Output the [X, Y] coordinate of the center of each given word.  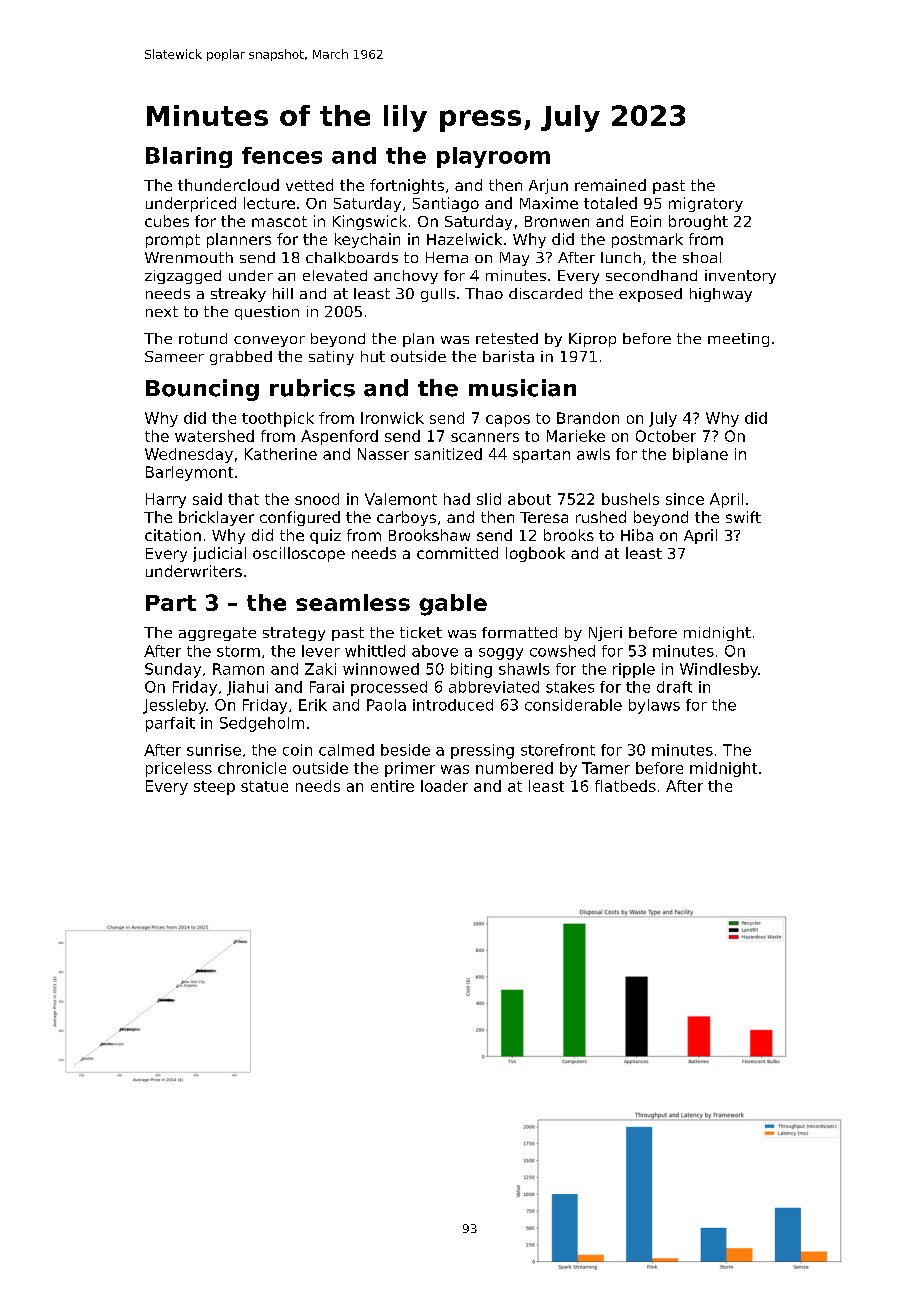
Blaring [189, 157]
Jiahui [247, 688]
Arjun [548, 186]
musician [522, 388]
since [685, 499]
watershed [214, 436]
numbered [514, 768]
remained [610, 185]
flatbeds [625, 786]
